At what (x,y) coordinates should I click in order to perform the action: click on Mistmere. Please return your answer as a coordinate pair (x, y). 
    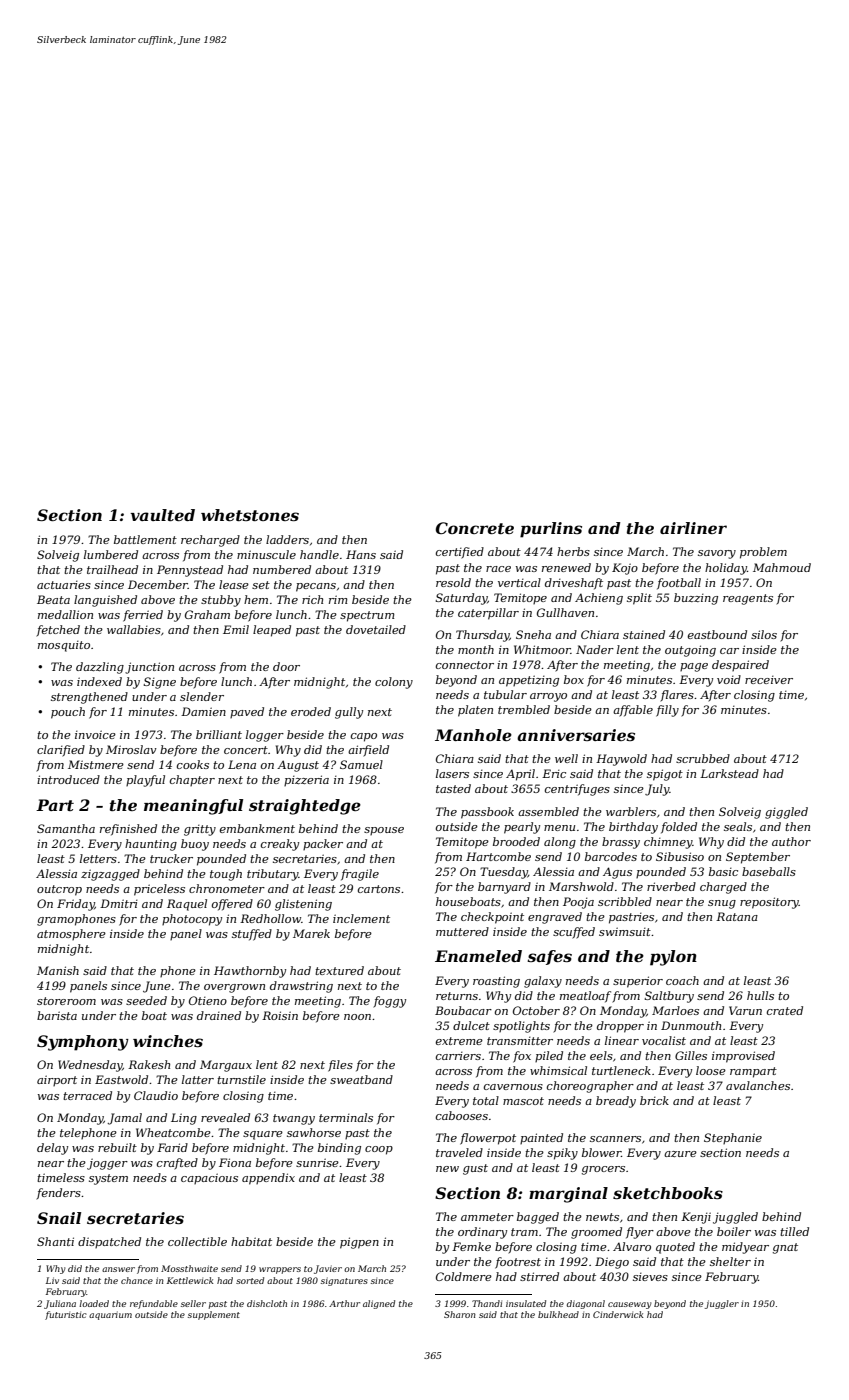
    Looking at the image, I should click on (96, 764).
